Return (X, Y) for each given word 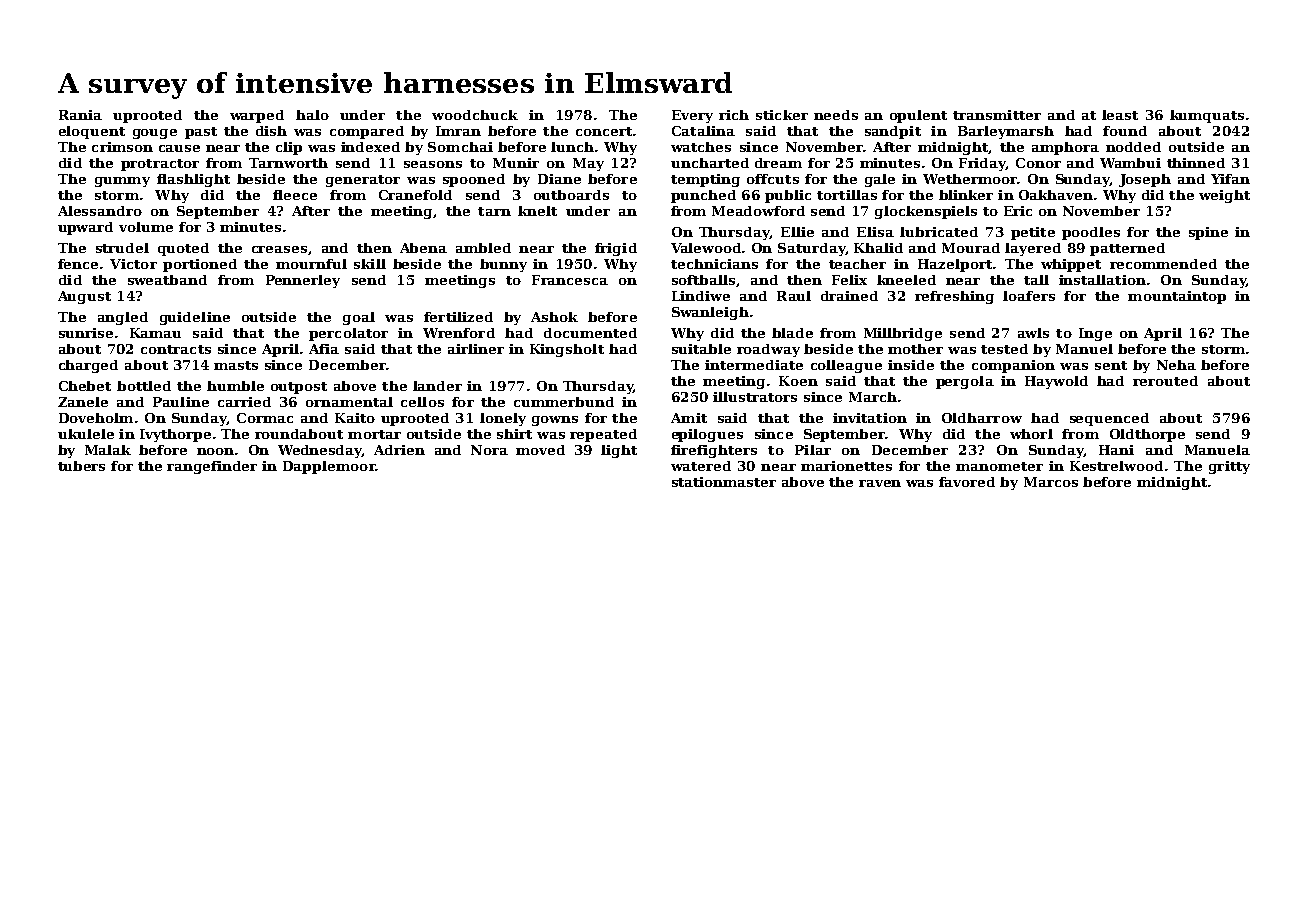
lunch (572, 147)
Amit (689, 418)
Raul (794, 296)
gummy (122, 182)
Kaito (355, 418)
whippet (1071, 265)
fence (78, 264)
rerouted (1165, 381)
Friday (982, 164)
